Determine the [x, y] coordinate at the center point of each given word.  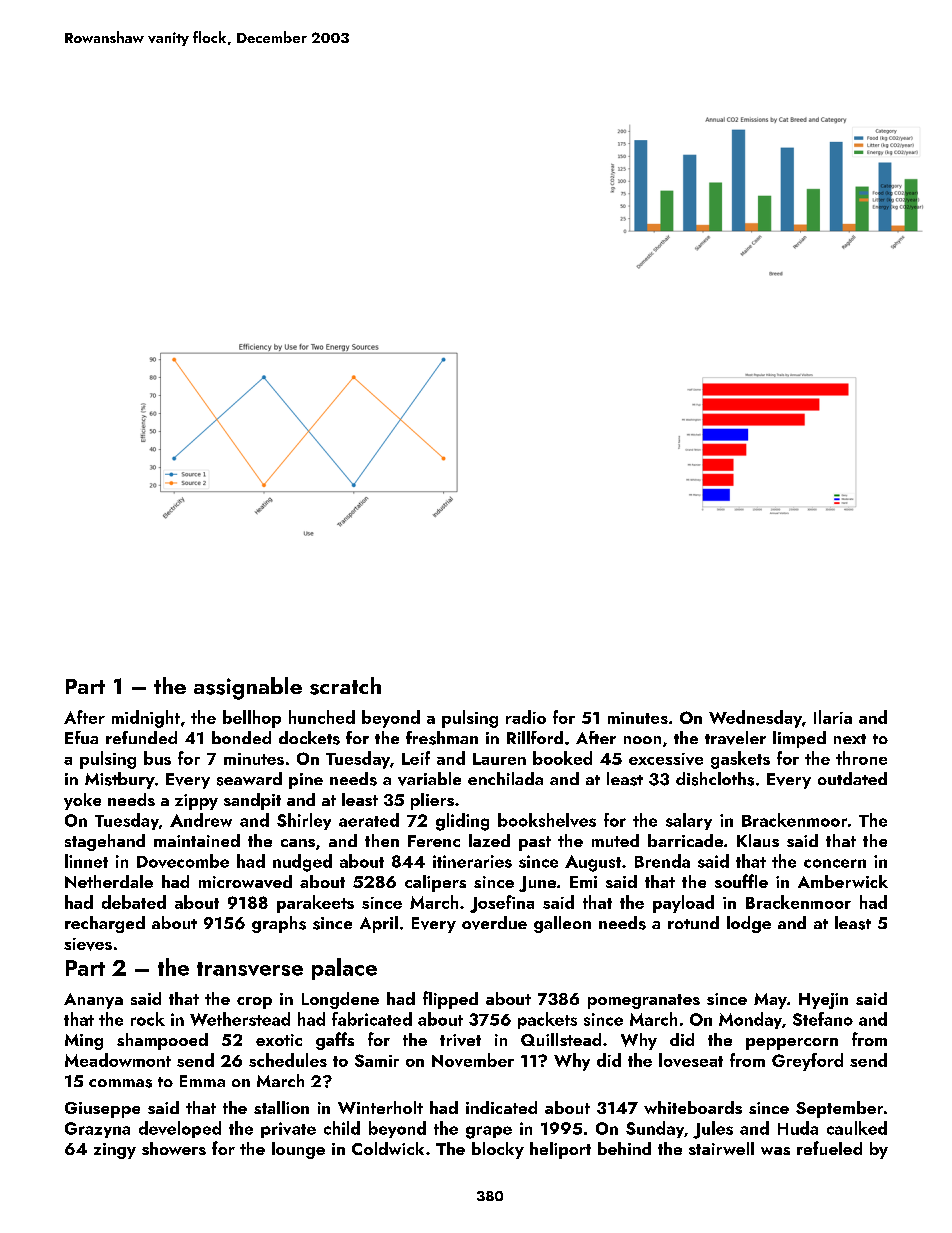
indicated [501, 1107]
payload [683, 904]
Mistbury [120, 780]
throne [861, 758]
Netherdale [109, 881]
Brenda [662, 861]
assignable [248, 688]
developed [180, 1129]
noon [642, 740]
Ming [84, 1042]
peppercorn [792, 1044]
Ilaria [833, 717]
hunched [322, 717]
